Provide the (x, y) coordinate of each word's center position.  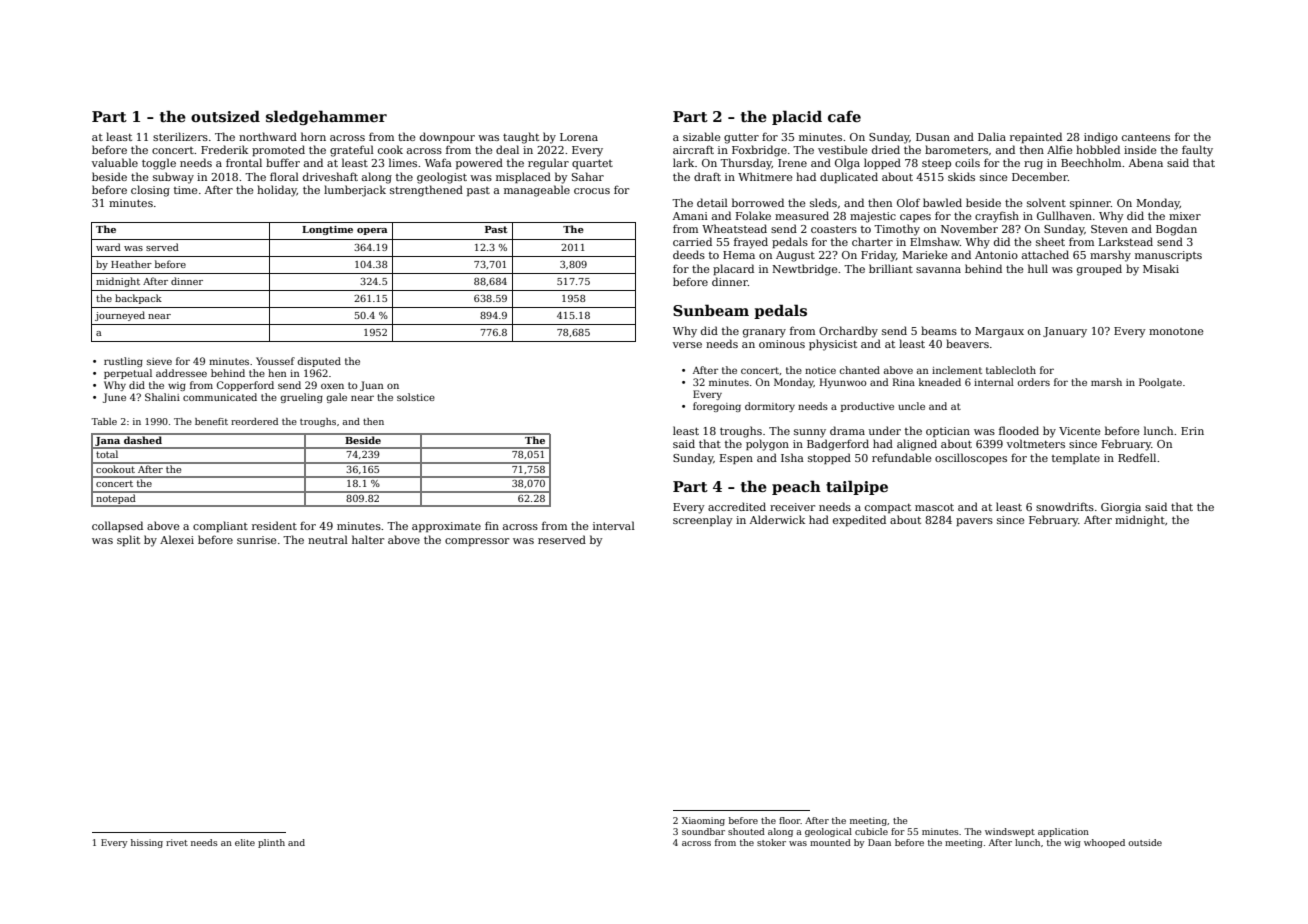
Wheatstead (734, 228)
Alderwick (777, 519)
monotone (1176, 331)
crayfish (997, 217)
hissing (147, 843)
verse (687, 345)
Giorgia (1121, 508)
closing (150, 191)
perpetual (128, 374)
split (128, 540)
